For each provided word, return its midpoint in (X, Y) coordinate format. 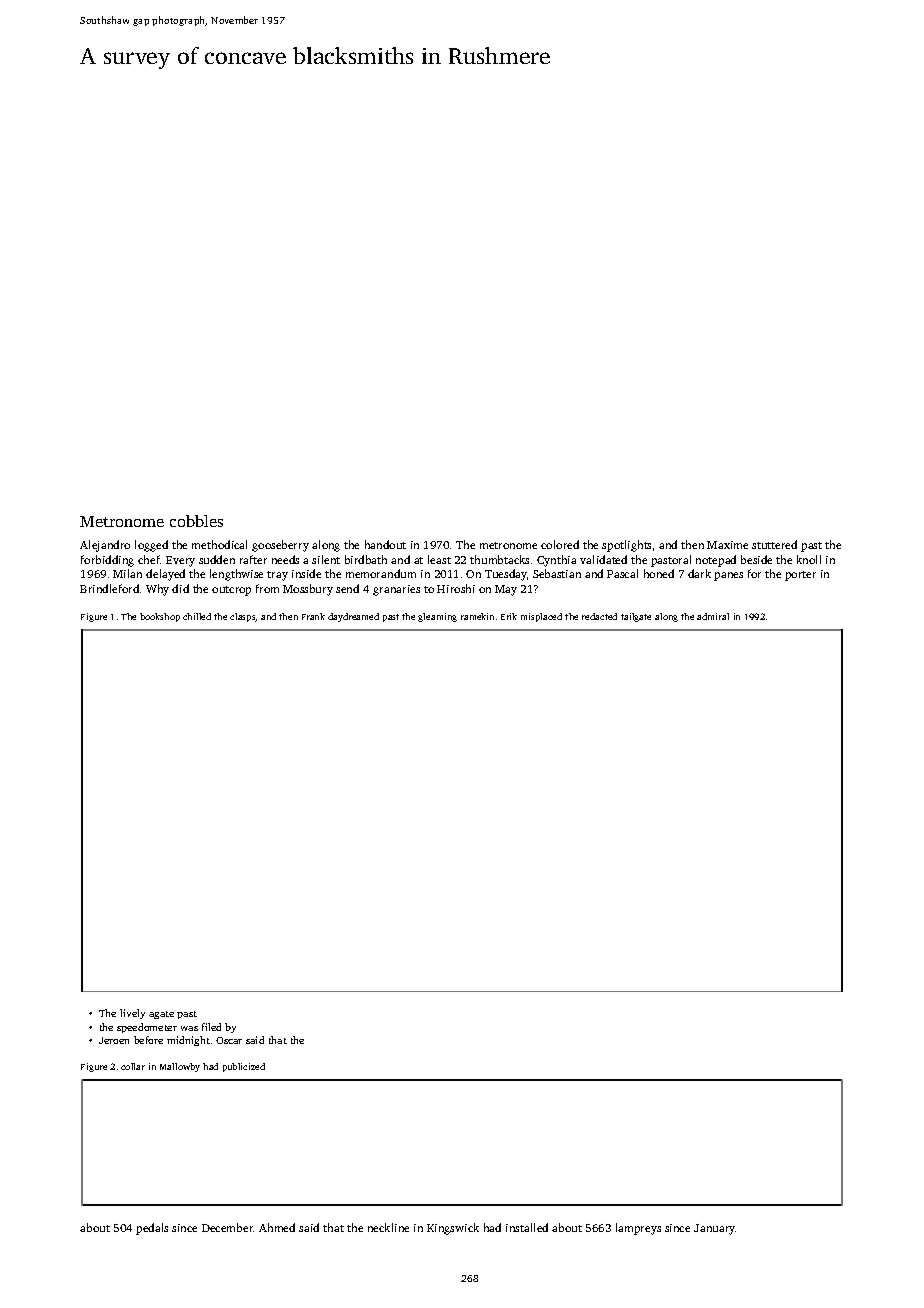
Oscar (229, 1040)
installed (527, 1227)
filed (211, 1027)
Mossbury (308, 590)
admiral (713, 616)
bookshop (160, 617)
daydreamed (353, 617)
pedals (152, 1229)
